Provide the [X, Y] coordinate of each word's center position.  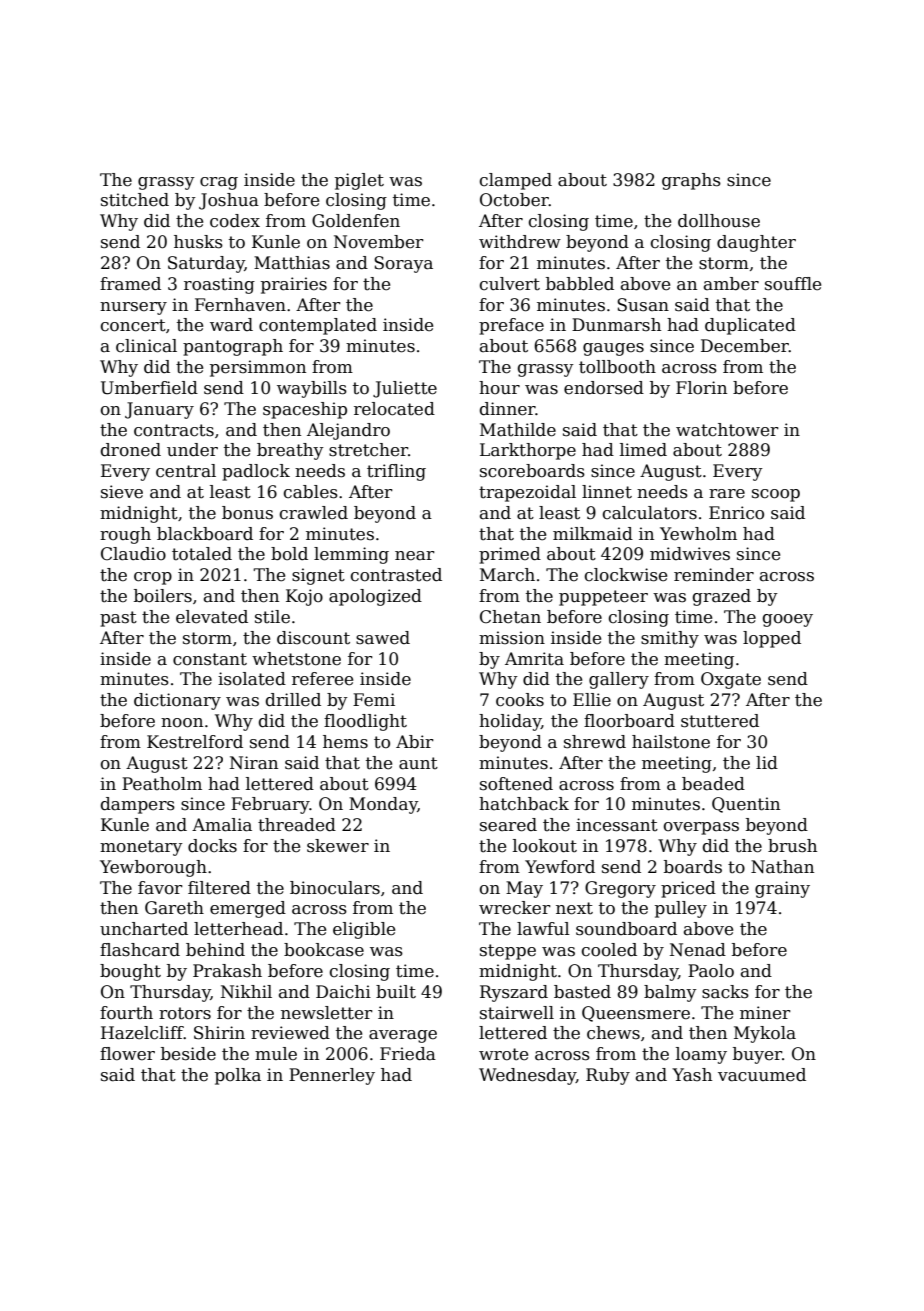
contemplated [318, 326]
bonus [247, 513]
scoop [776, 495]
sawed [383, 638]
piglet [359, 181]
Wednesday [527, 1076]
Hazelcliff [142, 1033]
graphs [691, 181]
